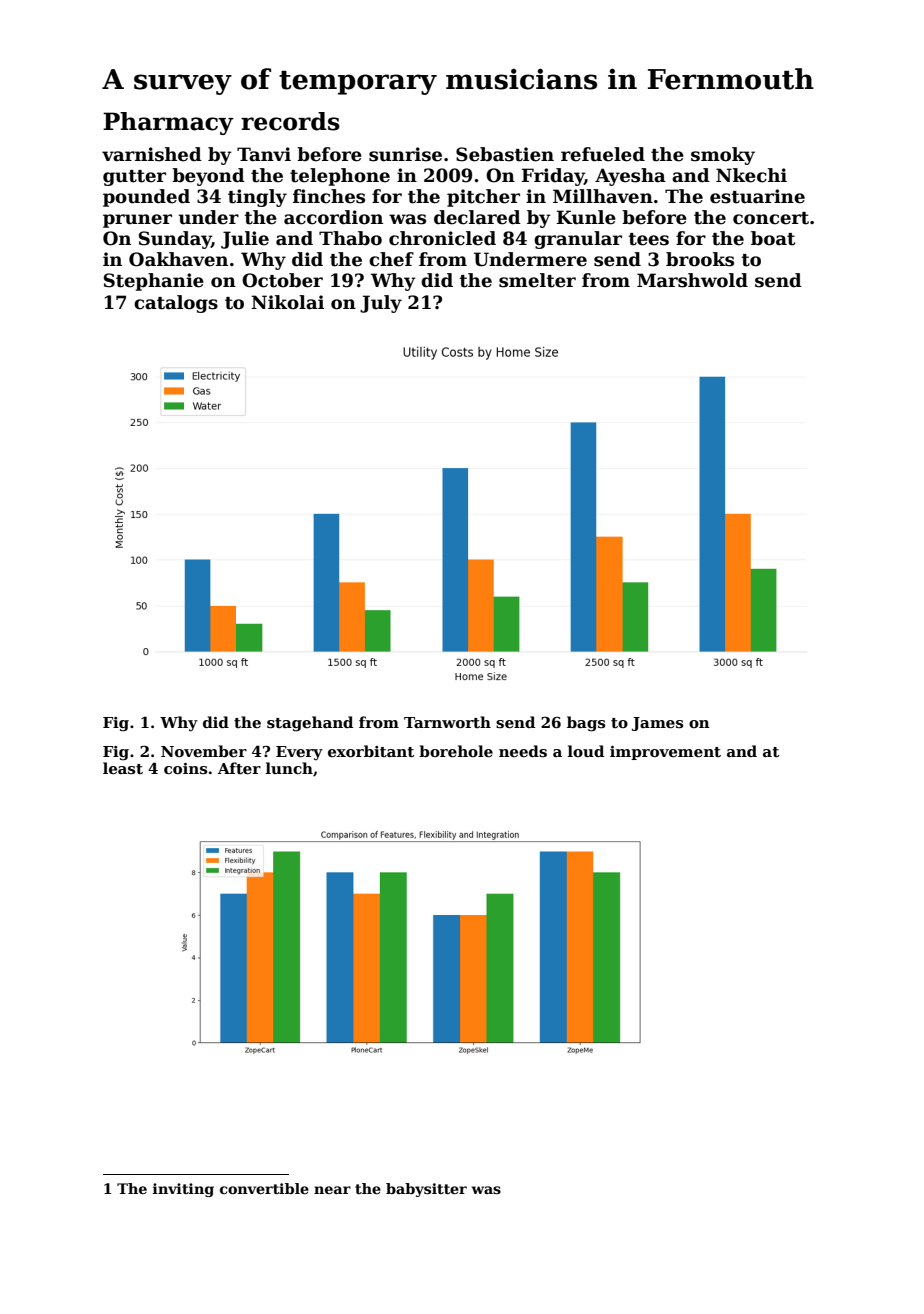 The image size is (924, 1314). I want to click on improvement, so click(665, 753).
